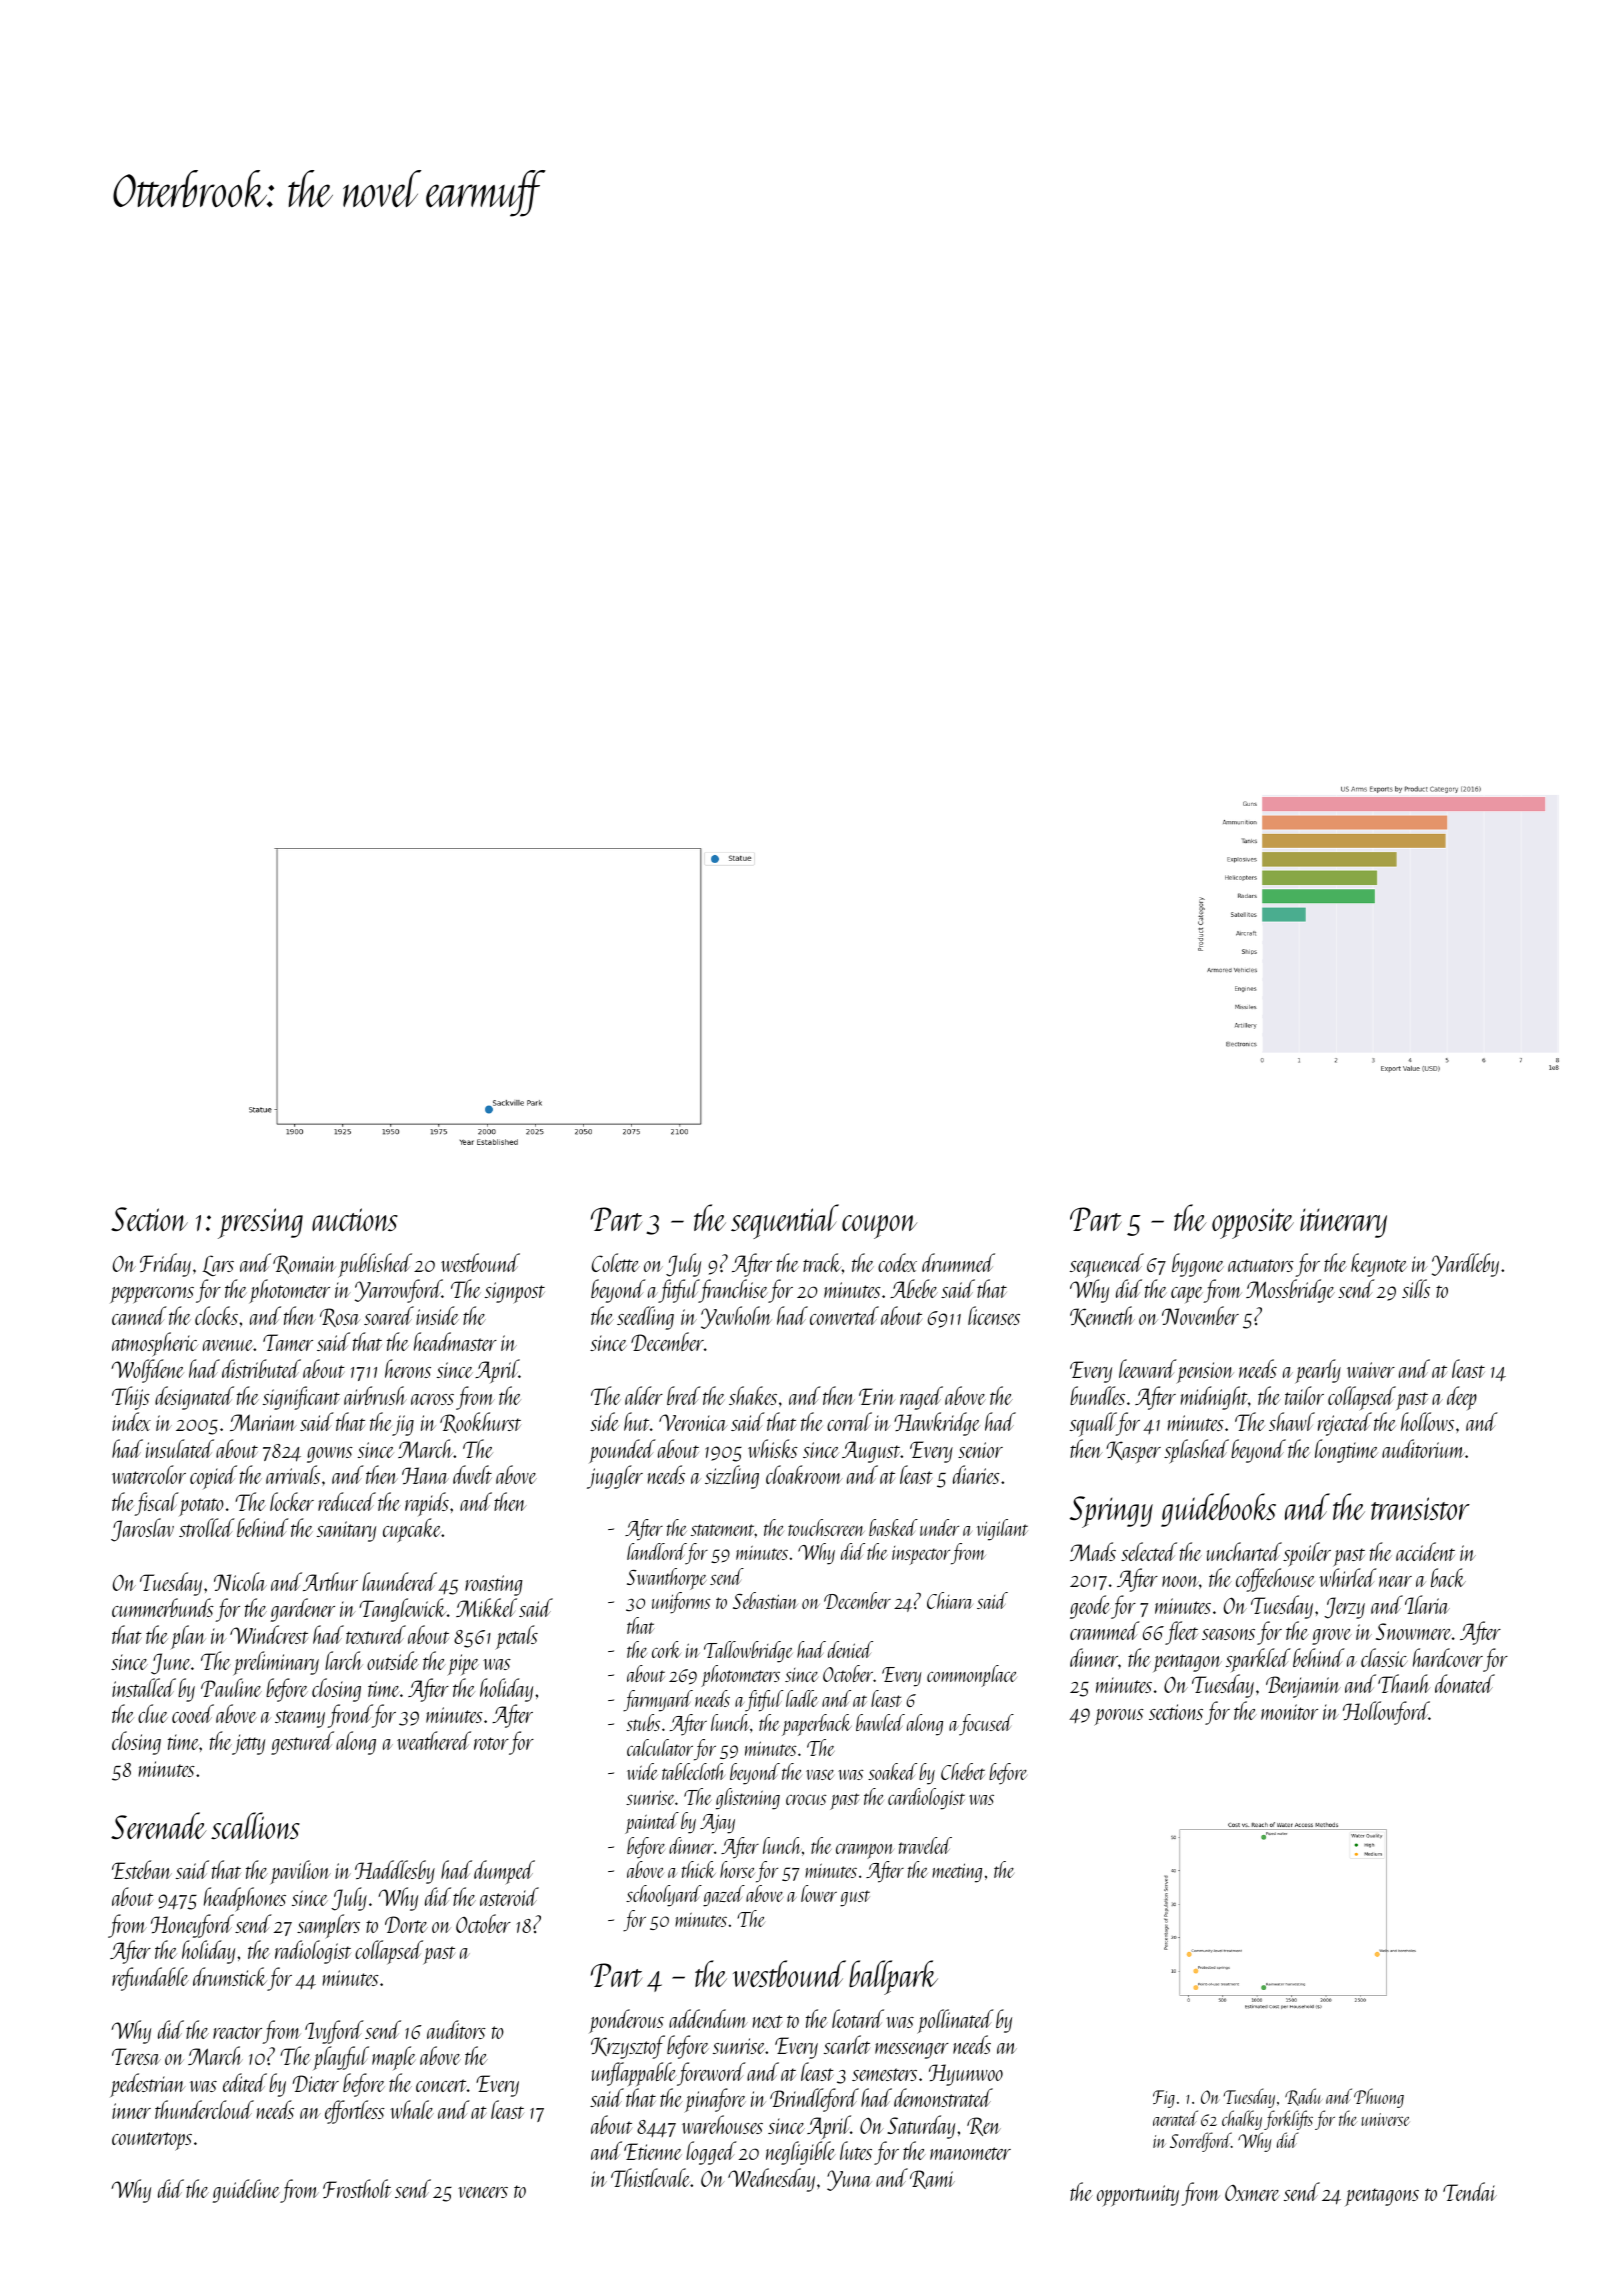  What do you see at coordinates (1379, 2098) in the screenshot?
I see `Phuong` at bounding box center [1379, 2098].
